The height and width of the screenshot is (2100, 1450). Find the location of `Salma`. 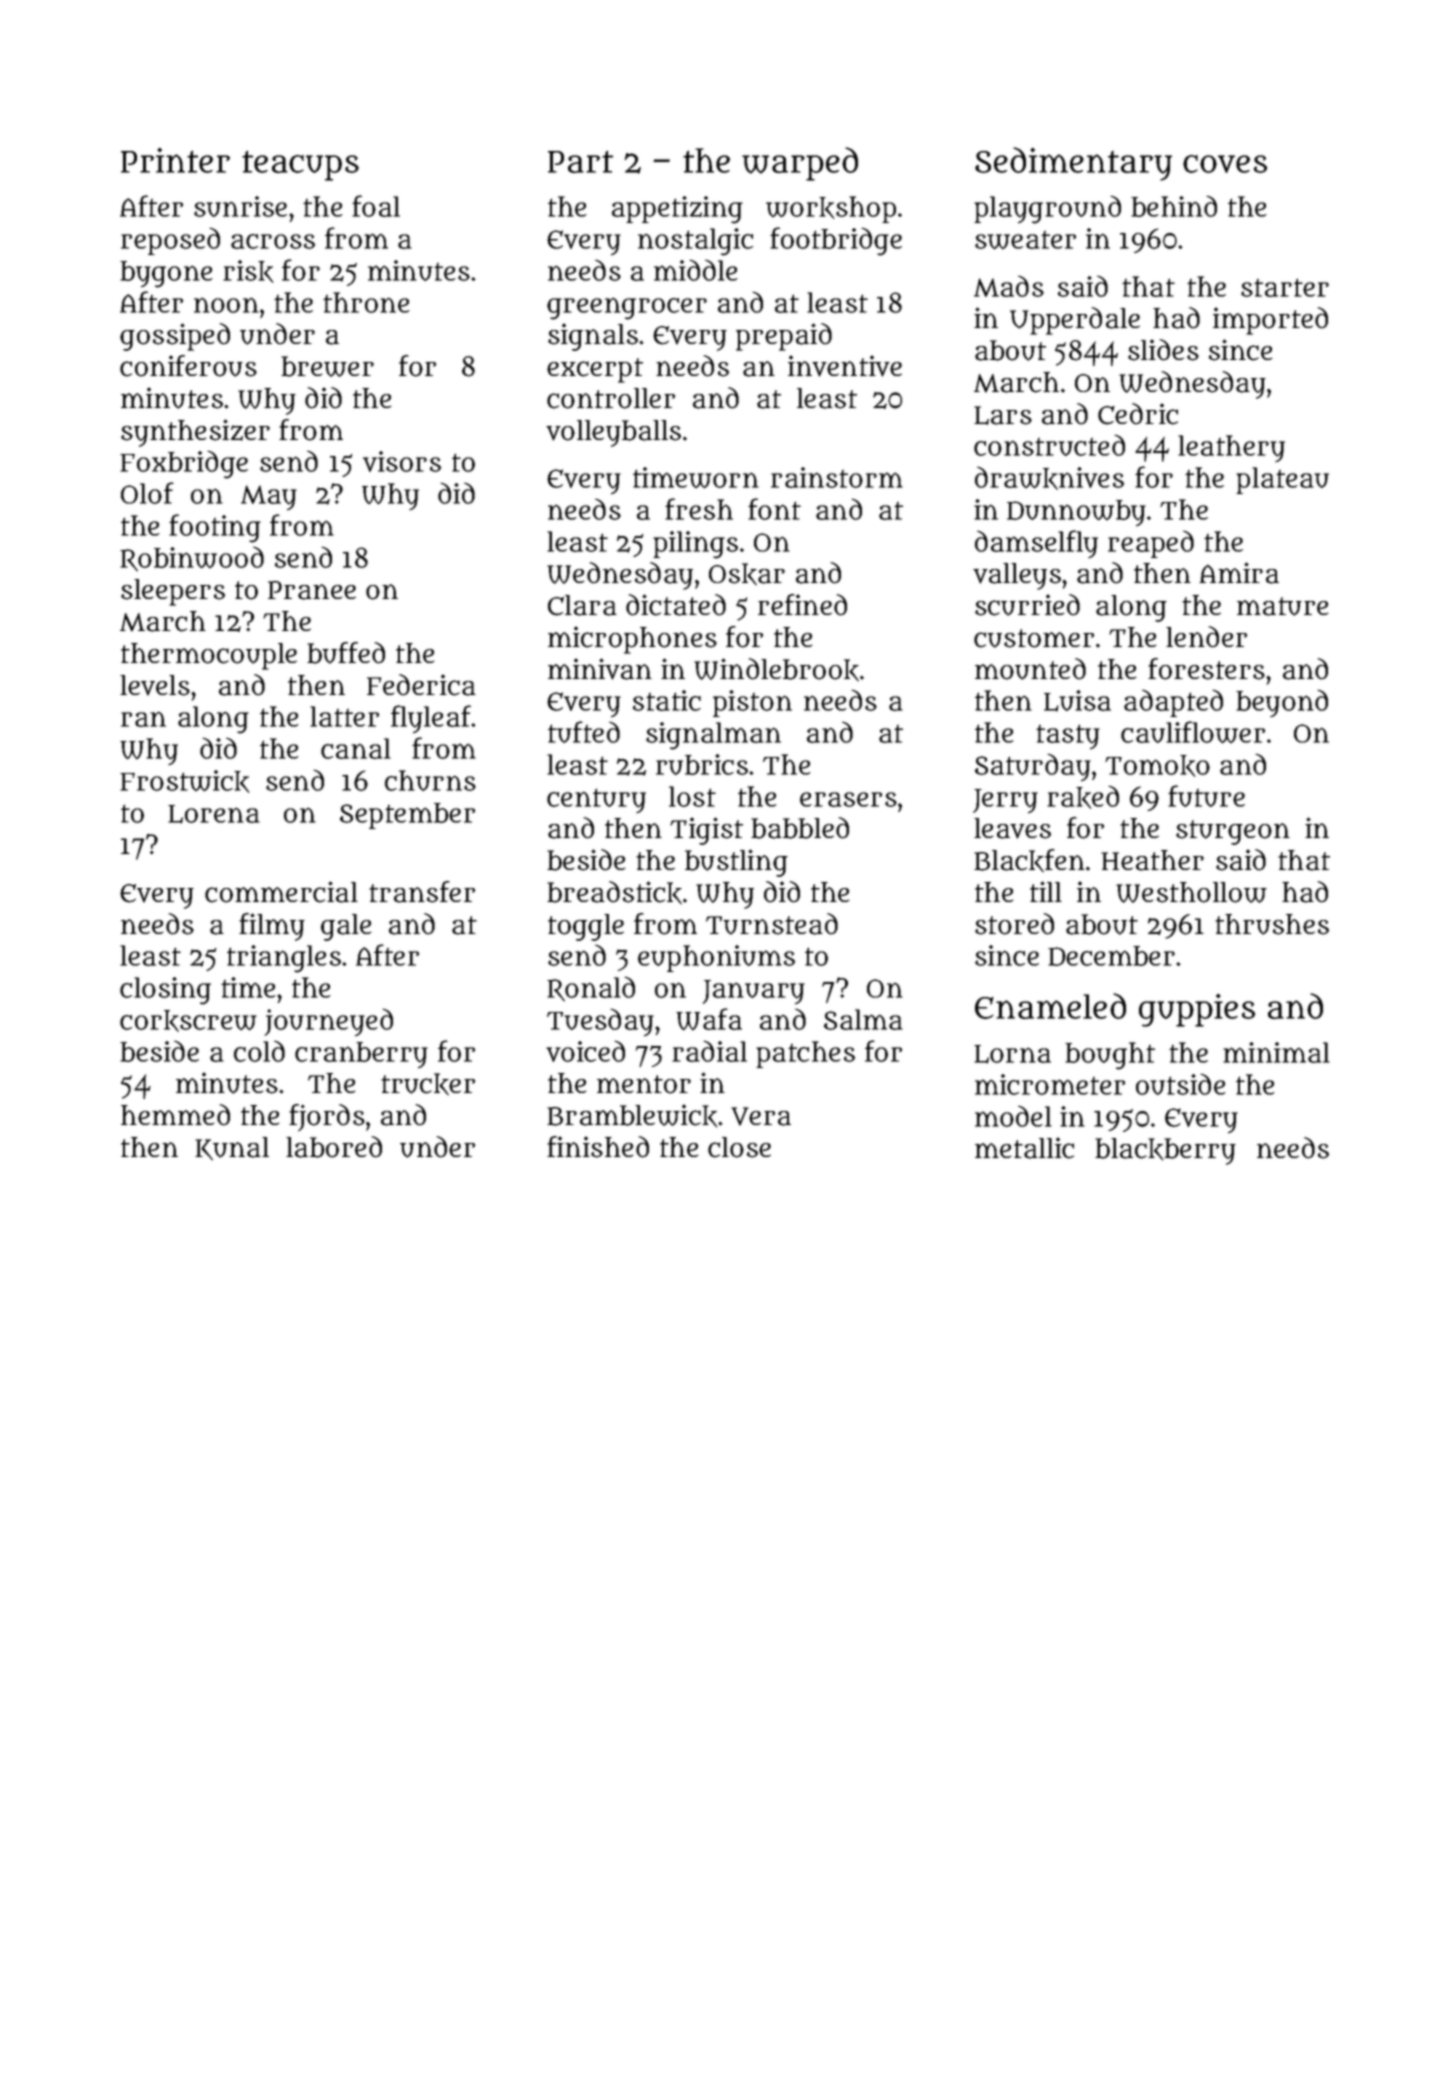

Salma is located at coordinates (863, 1019).
